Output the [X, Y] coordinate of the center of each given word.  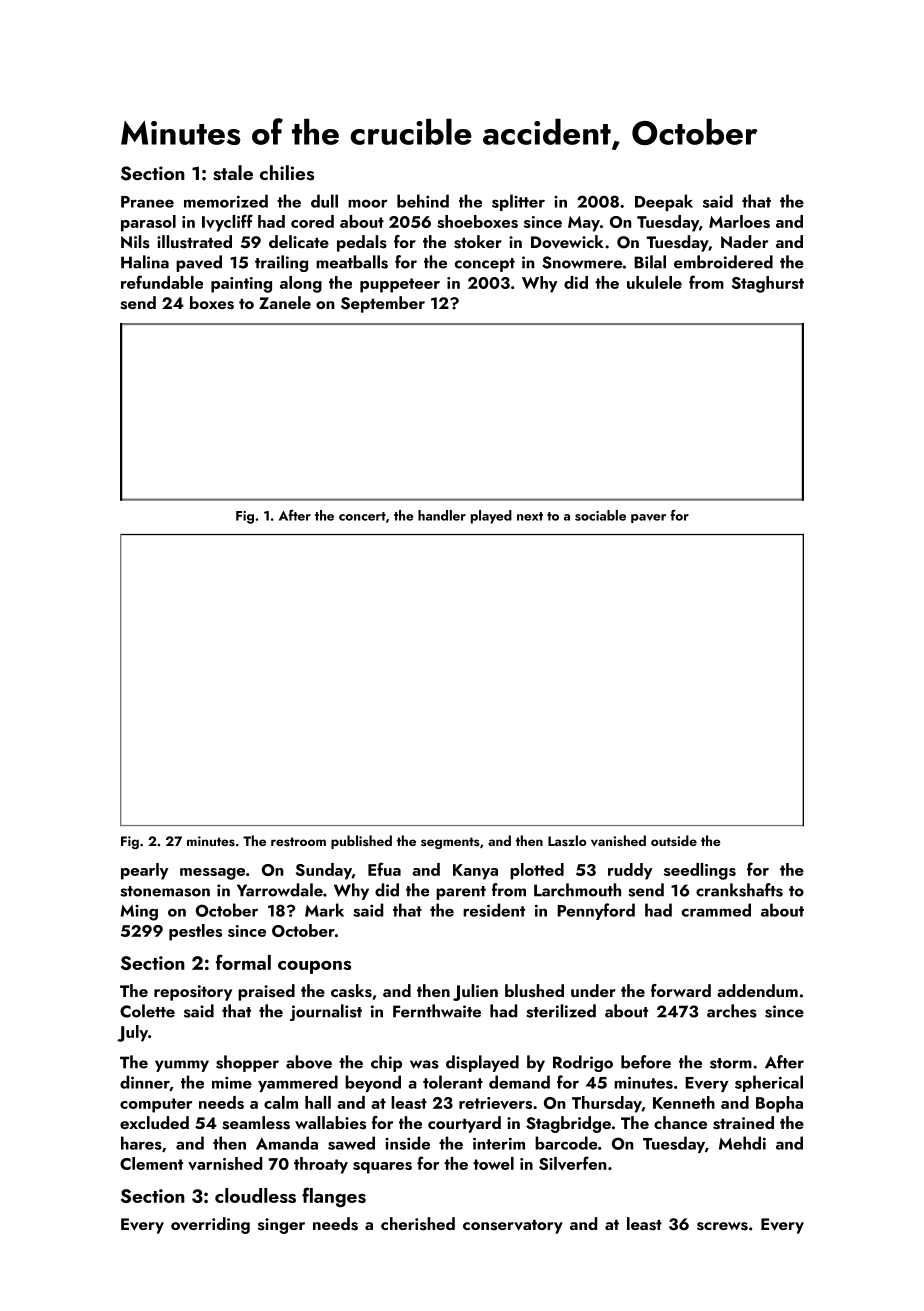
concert [362, 516]
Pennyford [596, 911]
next [530, 516]
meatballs [352, 262]
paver [648, 518]
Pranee [147, 202]
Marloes [739, 221]
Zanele [285, 302]
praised [266, 992]
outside [674, 840]
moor [368, 203]
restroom [298, 841]
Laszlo [567, 840]
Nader [744, 241]
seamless [256, 1123]
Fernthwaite [437, 1011]
